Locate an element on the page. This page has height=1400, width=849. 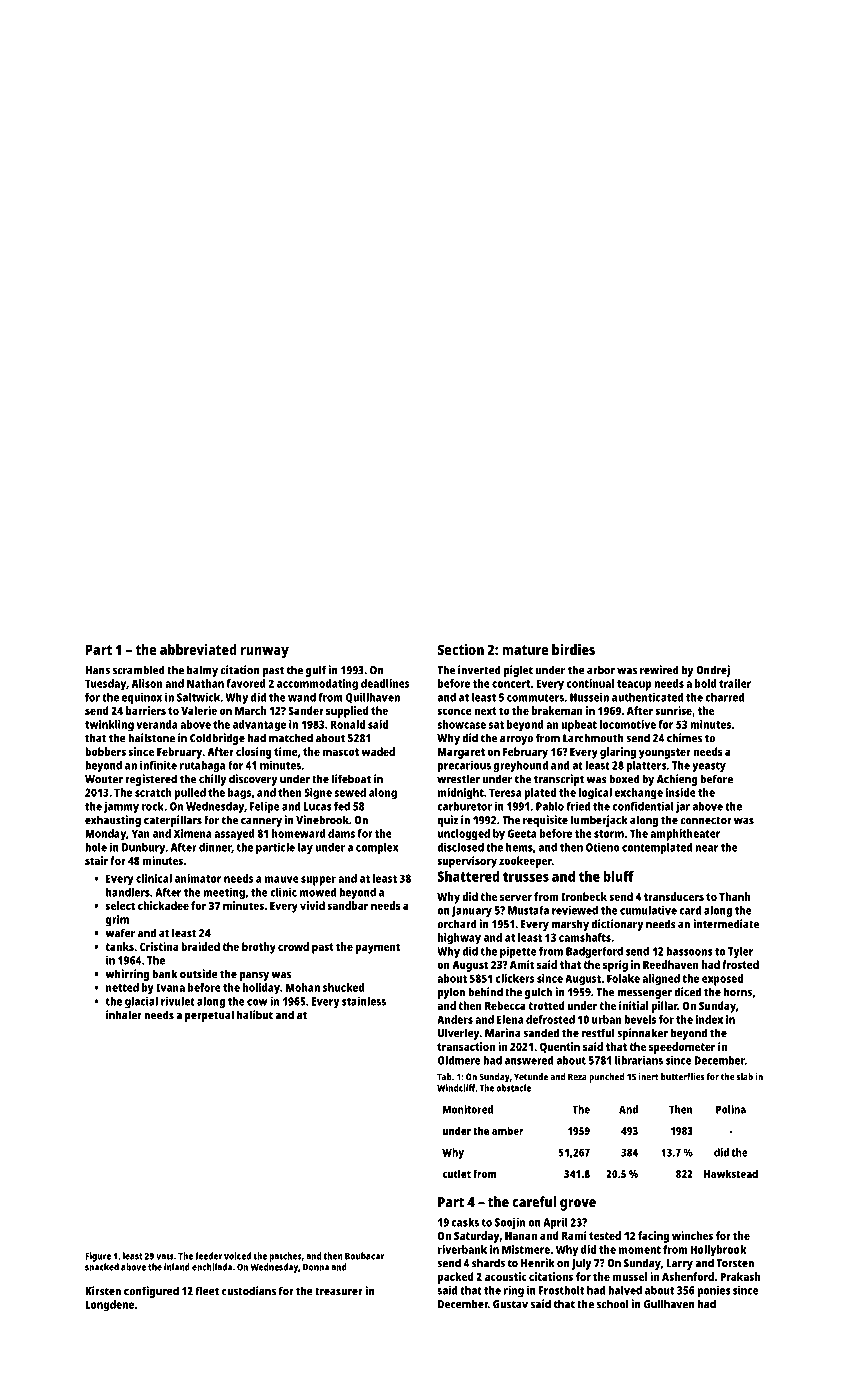
amber is located at coordinates (508, 1130).
